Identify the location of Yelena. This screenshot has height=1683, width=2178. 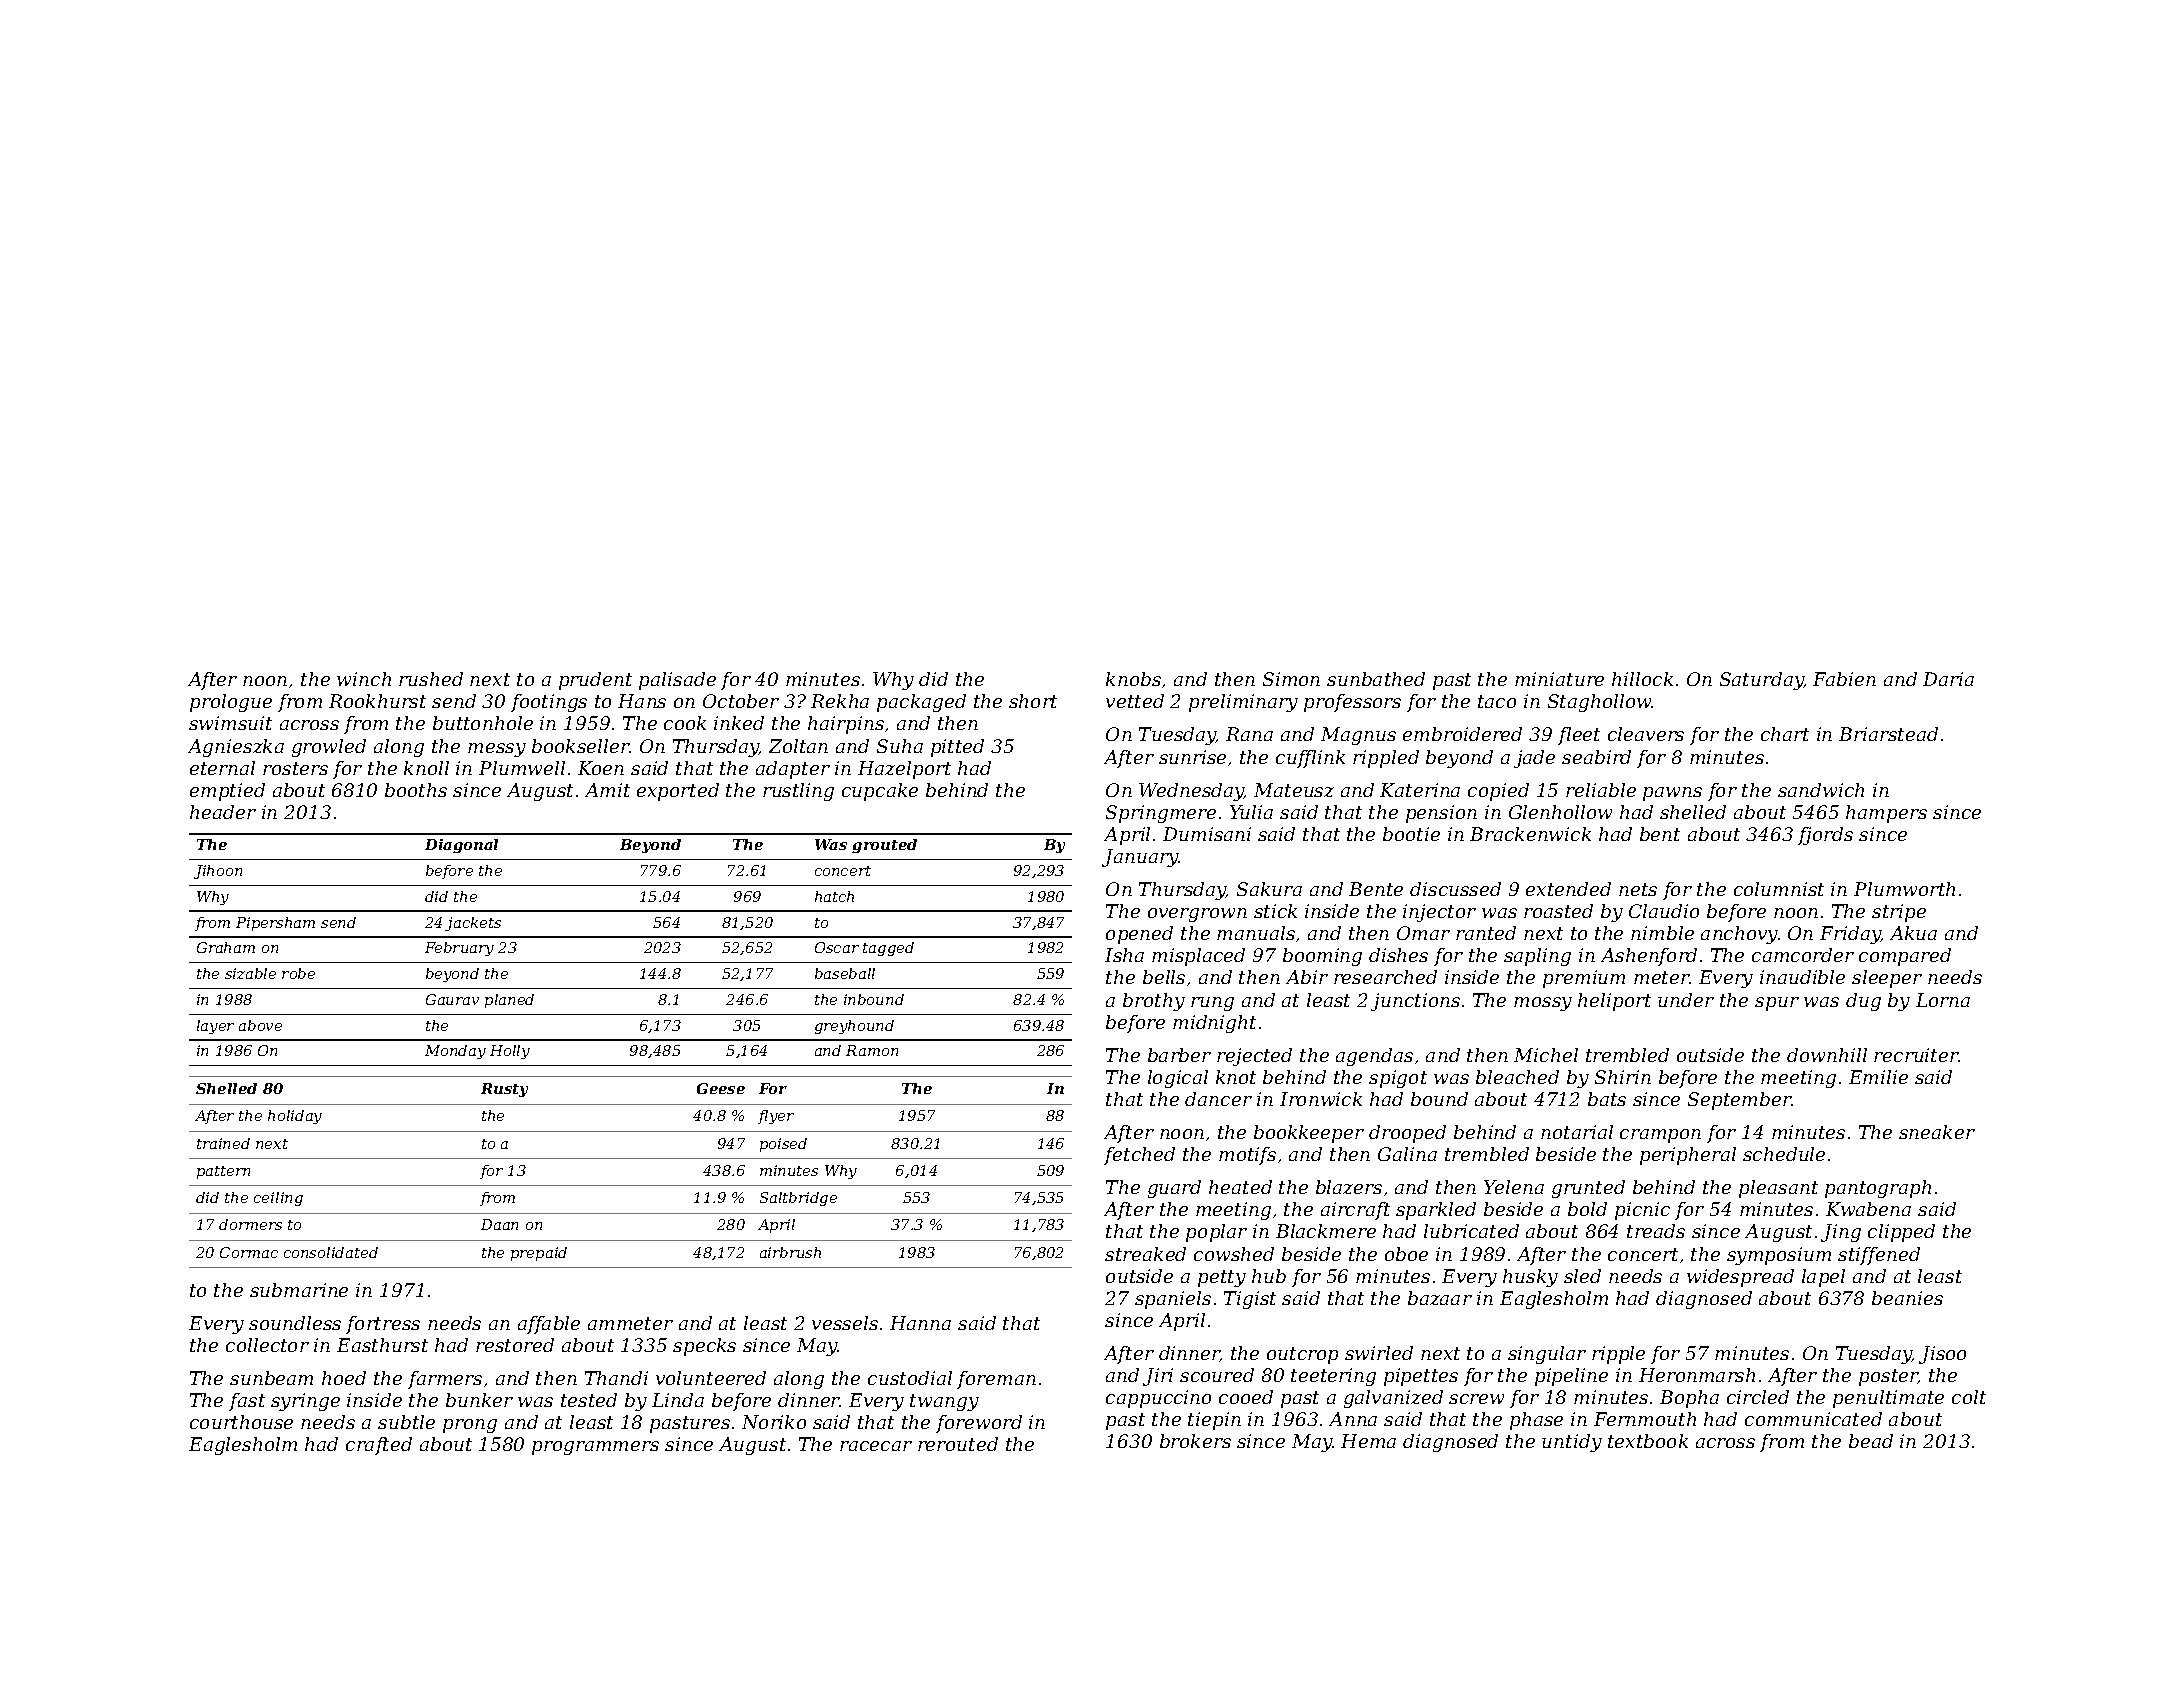
(1514, 1187).
